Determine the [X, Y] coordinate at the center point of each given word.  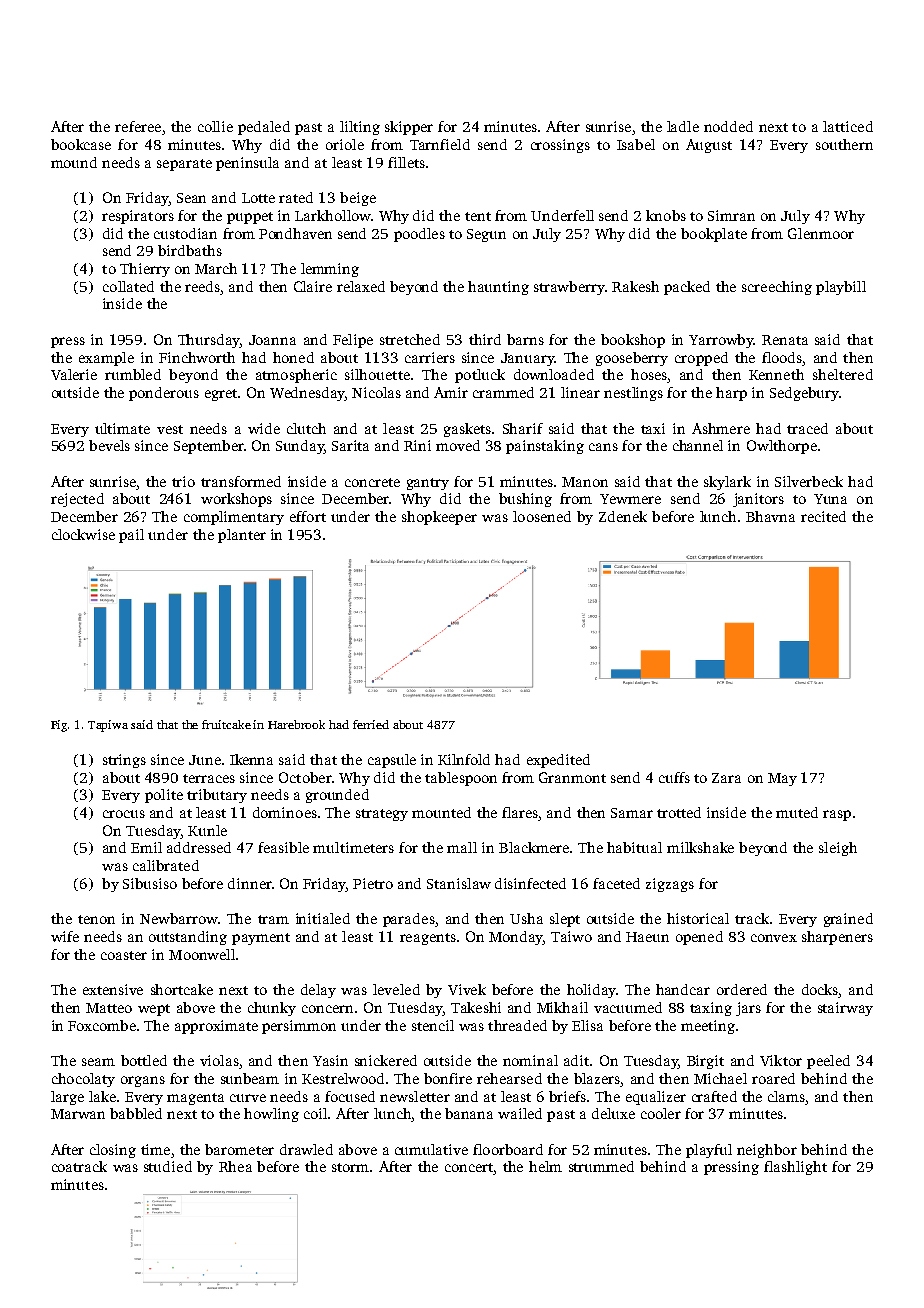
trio [183, 481]
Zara [726, 778]
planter [242, 536]
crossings [560, 146]
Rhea [235, 1166]
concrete [372, 482]
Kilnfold [464, 759]
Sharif [523, 428]
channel [698, 445]
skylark [727, 483]
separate [184, 165]
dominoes [285, 812]
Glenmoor [821, 233]
